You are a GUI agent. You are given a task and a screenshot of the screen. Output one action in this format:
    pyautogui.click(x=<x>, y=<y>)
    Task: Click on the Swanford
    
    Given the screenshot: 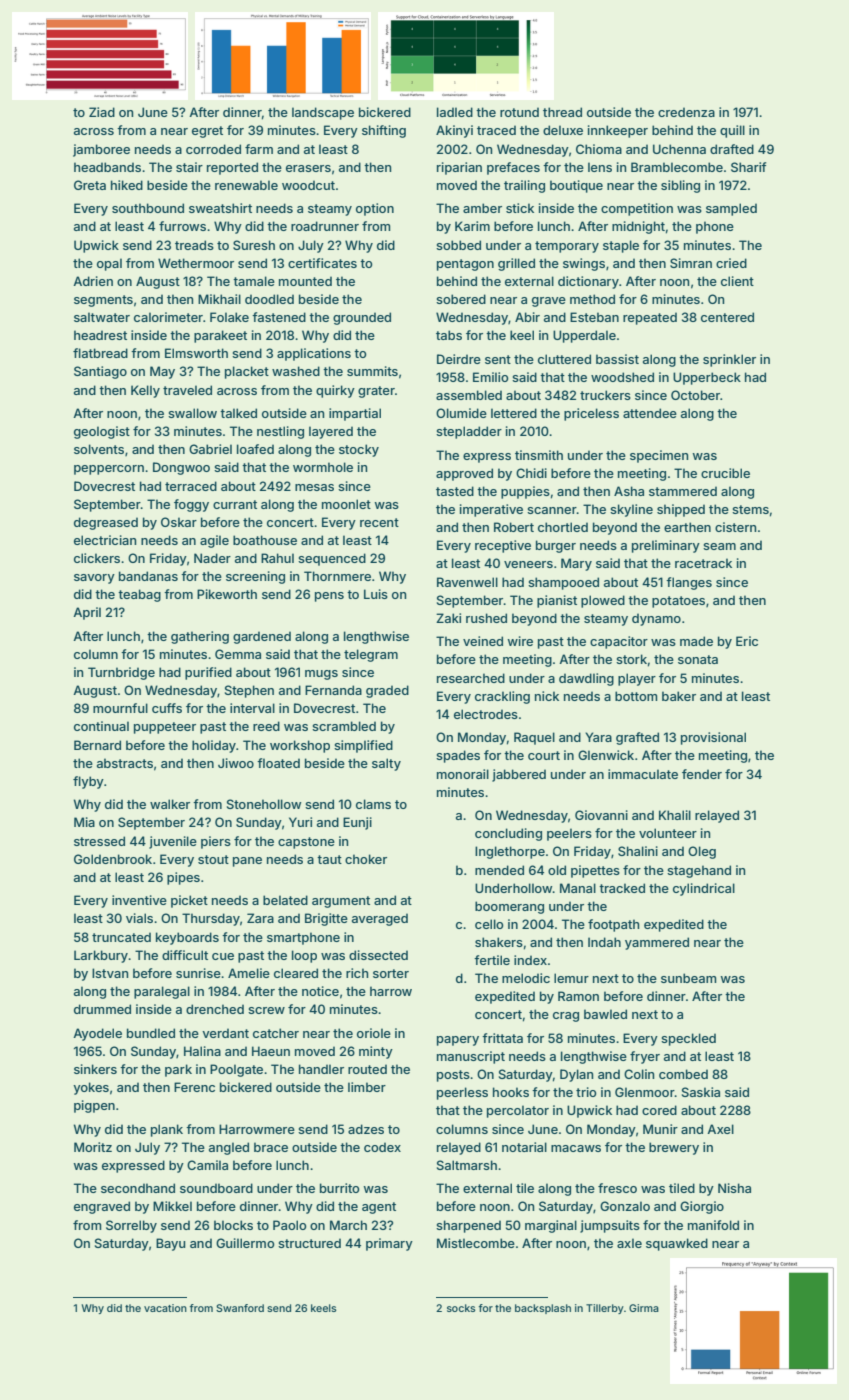 What is the action you would take?
    pyautogui.click(x=240, y=1308)
